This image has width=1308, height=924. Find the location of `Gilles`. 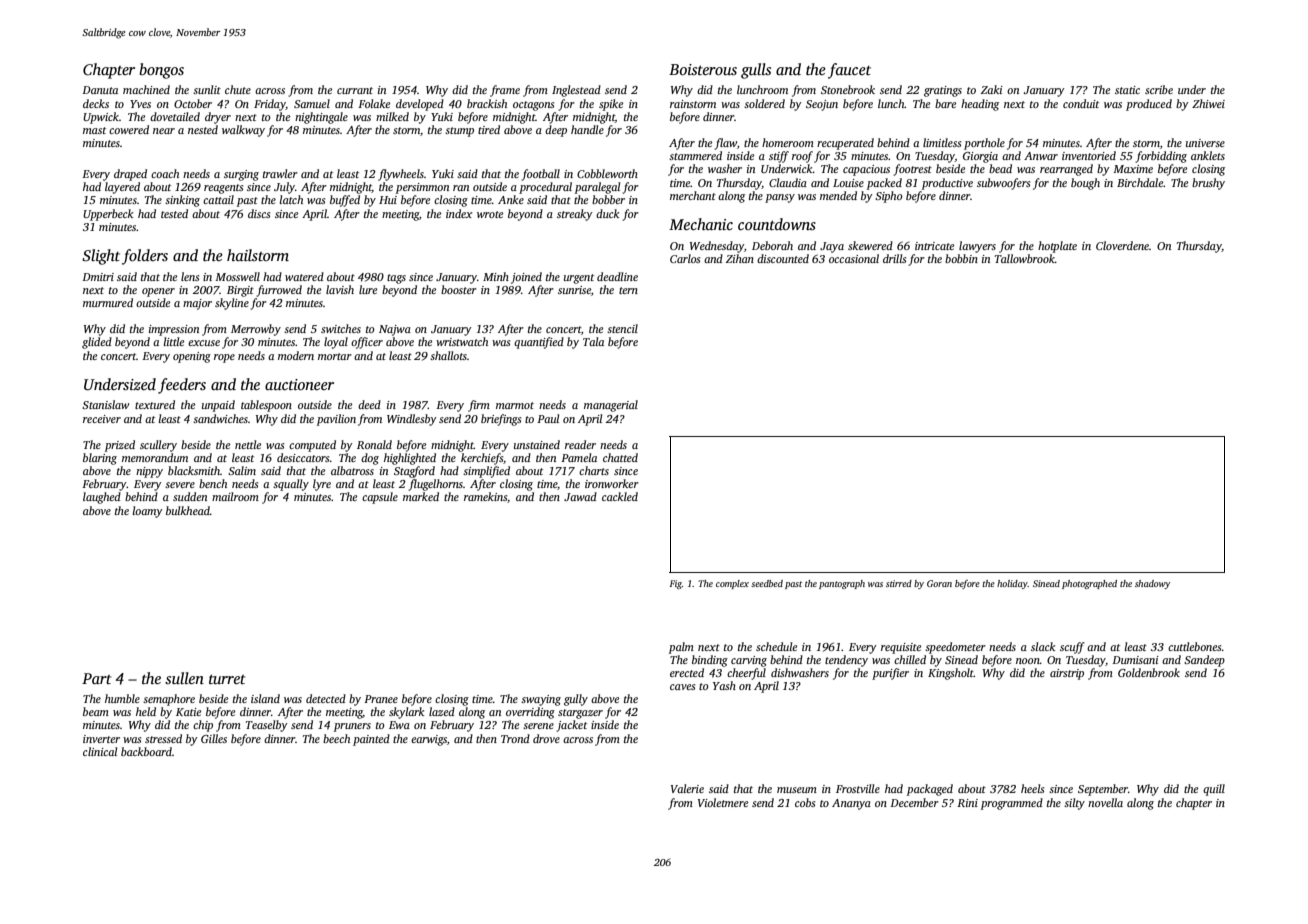

Gilles is located at coordinates (214, 738).
